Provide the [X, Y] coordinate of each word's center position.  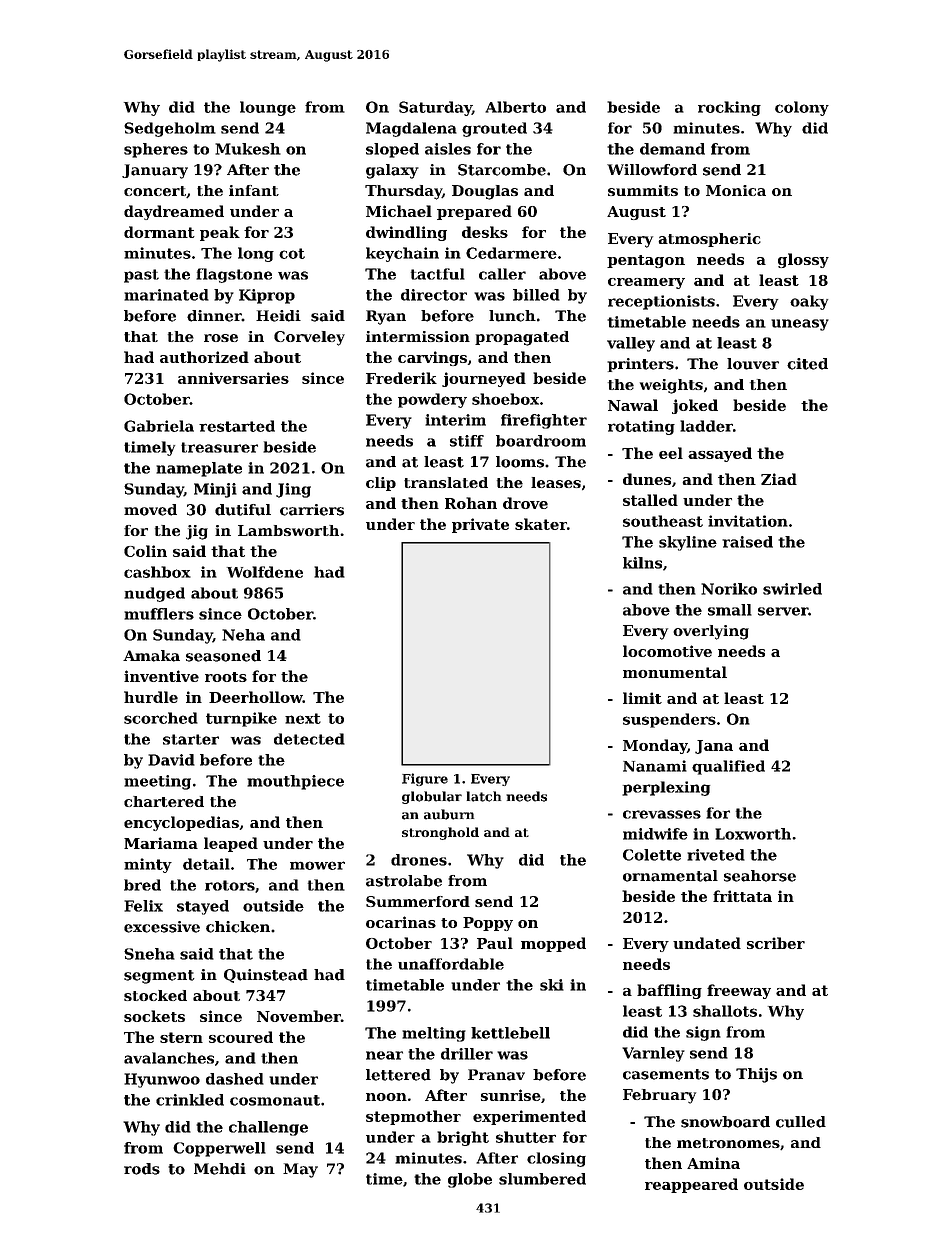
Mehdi [220, 1169]
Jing [293, 490]
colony [802, 108]
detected [309, 739]
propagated [522, 338]
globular [432, 797]
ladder [706, 426]
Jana [714, 747]
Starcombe [502, 170]
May [300, 1170]
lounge [268, 108]
